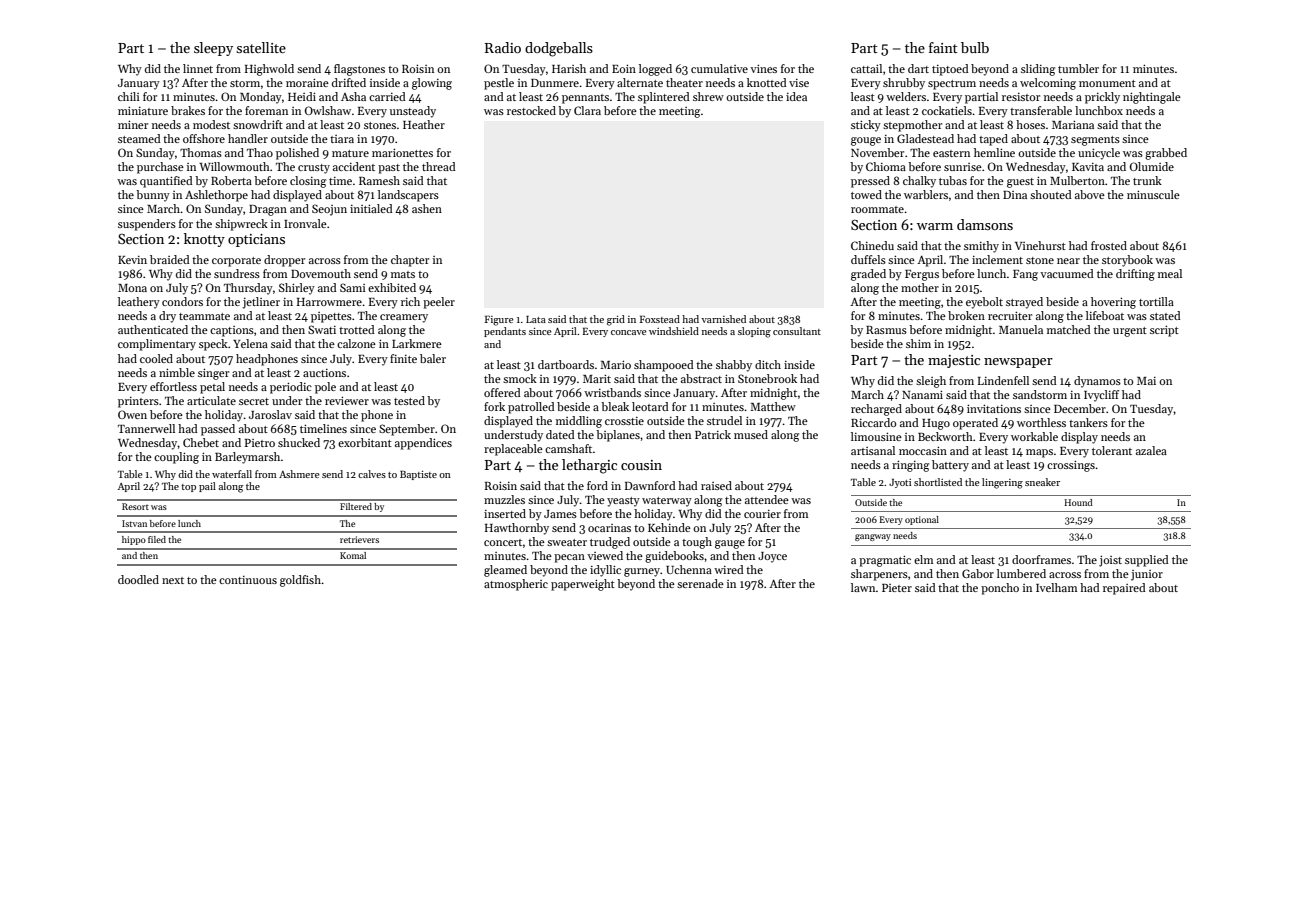 This screenshot has height=924, width=1308. Describe the element at coordinates (868, 275) in the screenshot. I see `graded` at that location.
